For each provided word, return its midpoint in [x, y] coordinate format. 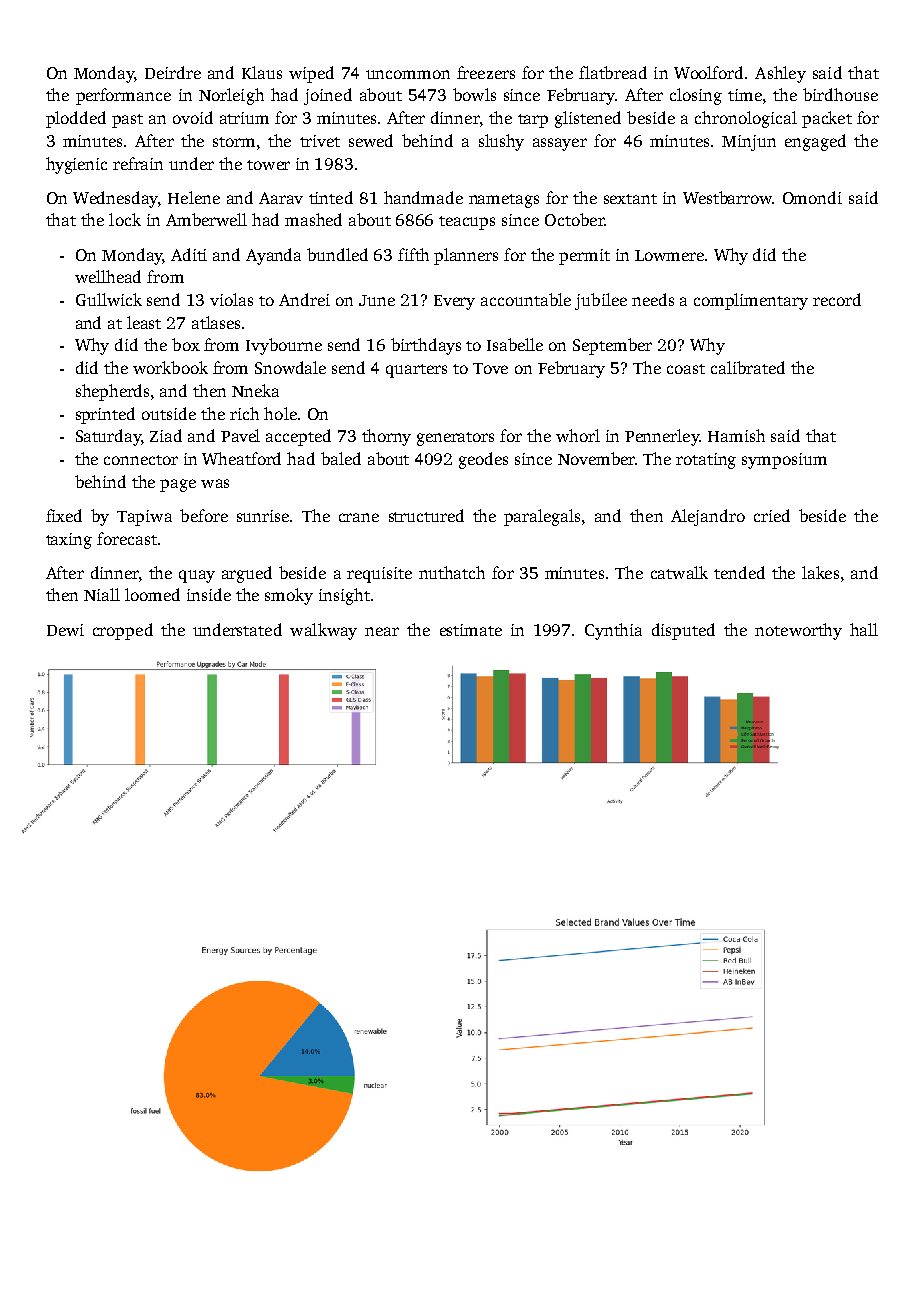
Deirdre [173, 72]
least [144, 322]
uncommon [408, 74]
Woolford [708, 72]
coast [686, 369]
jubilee [601, 301]
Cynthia [613, 631]
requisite [379, 575]
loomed [152, 594]
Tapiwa [144, 518]
